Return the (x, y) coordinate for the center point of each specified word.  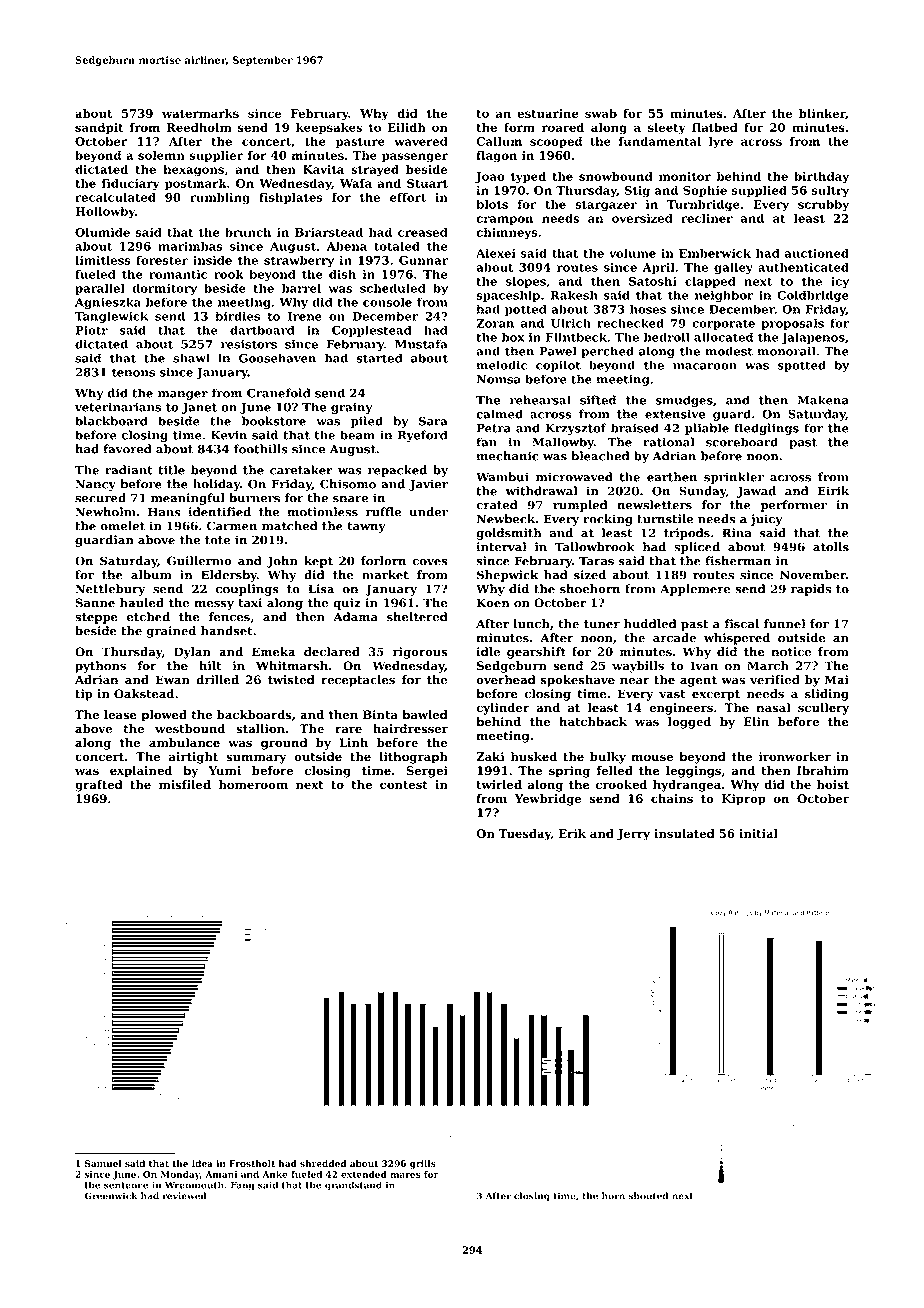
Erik (572, 833)
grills (423, 1164)
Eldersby (229, 576)
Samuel (103, 1163)
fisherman (738, 561)
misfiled (185, 784)
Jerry (633, 835)
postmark (196, 184)
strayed (375, 171)
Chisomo (348, 484)
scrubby (823, 205)
